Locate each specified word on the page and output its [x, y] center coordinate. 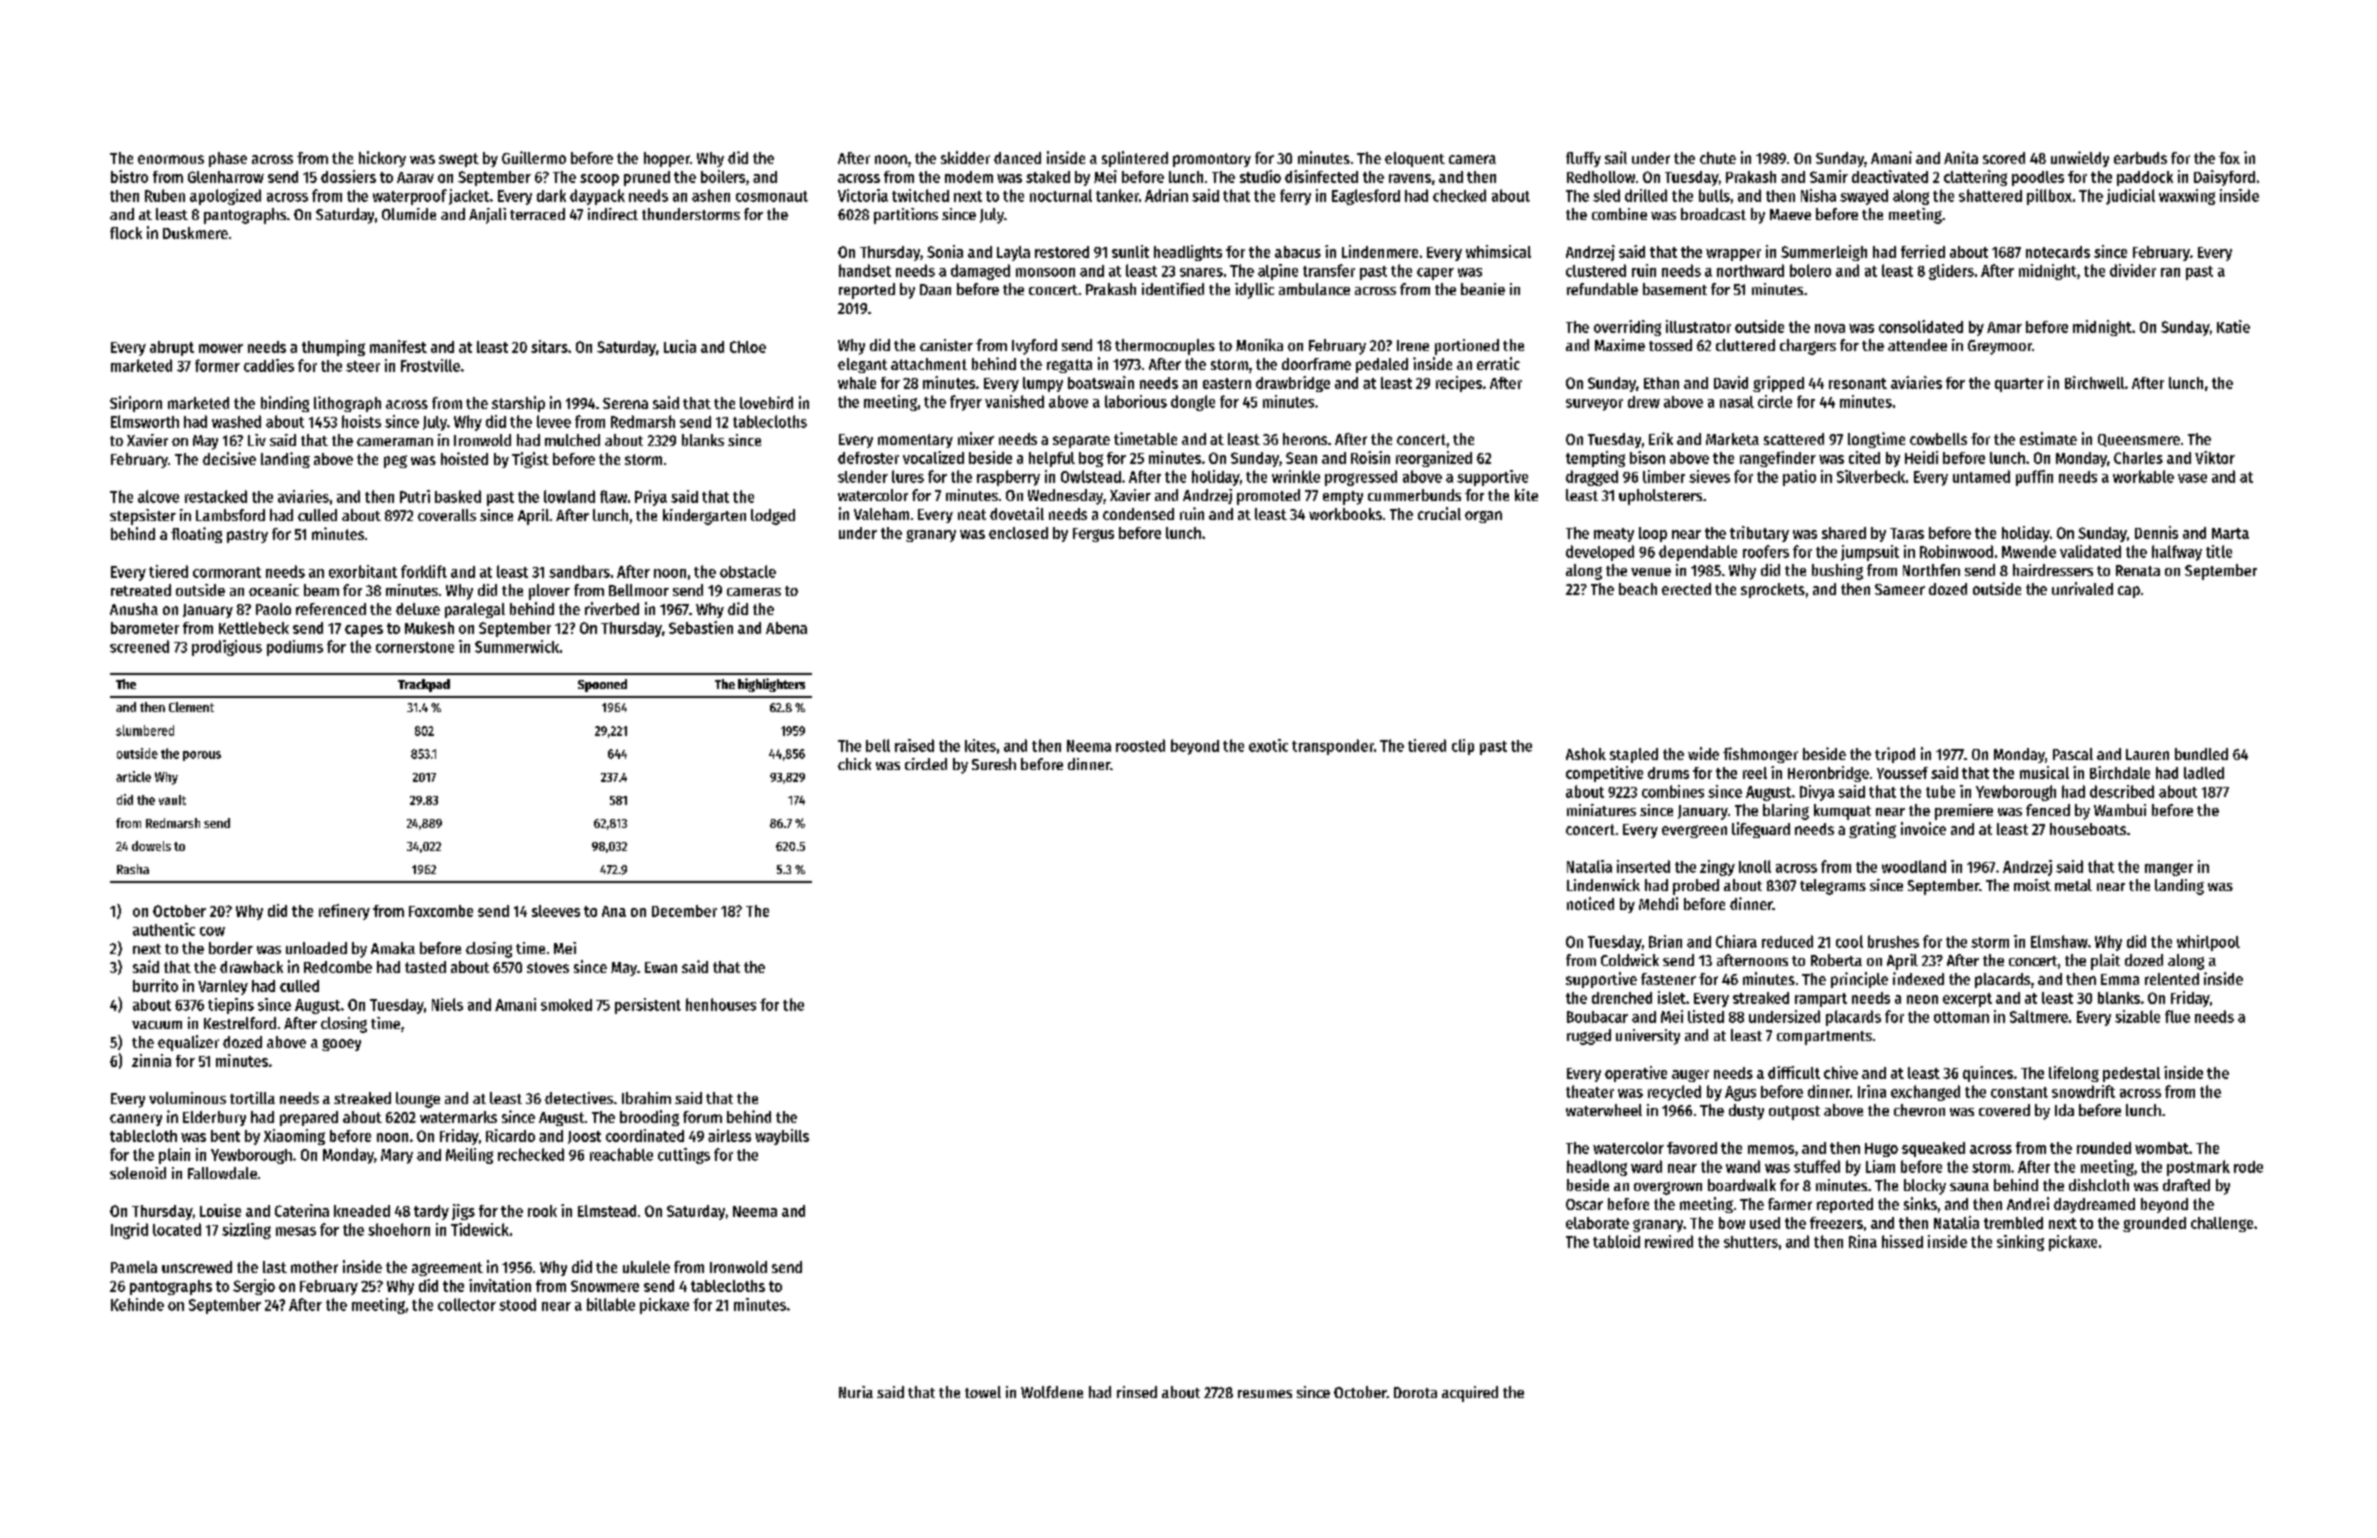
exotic [1268, 745]
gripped [1778, 384]
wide [1703, 753]
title [2219, 551]
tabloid [1616, 1241]
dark [551, 195]
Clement [191, 707]
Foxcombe [441, 911]
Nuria [856, 1392]
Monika [1259, 345]
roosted [1140, 745]
